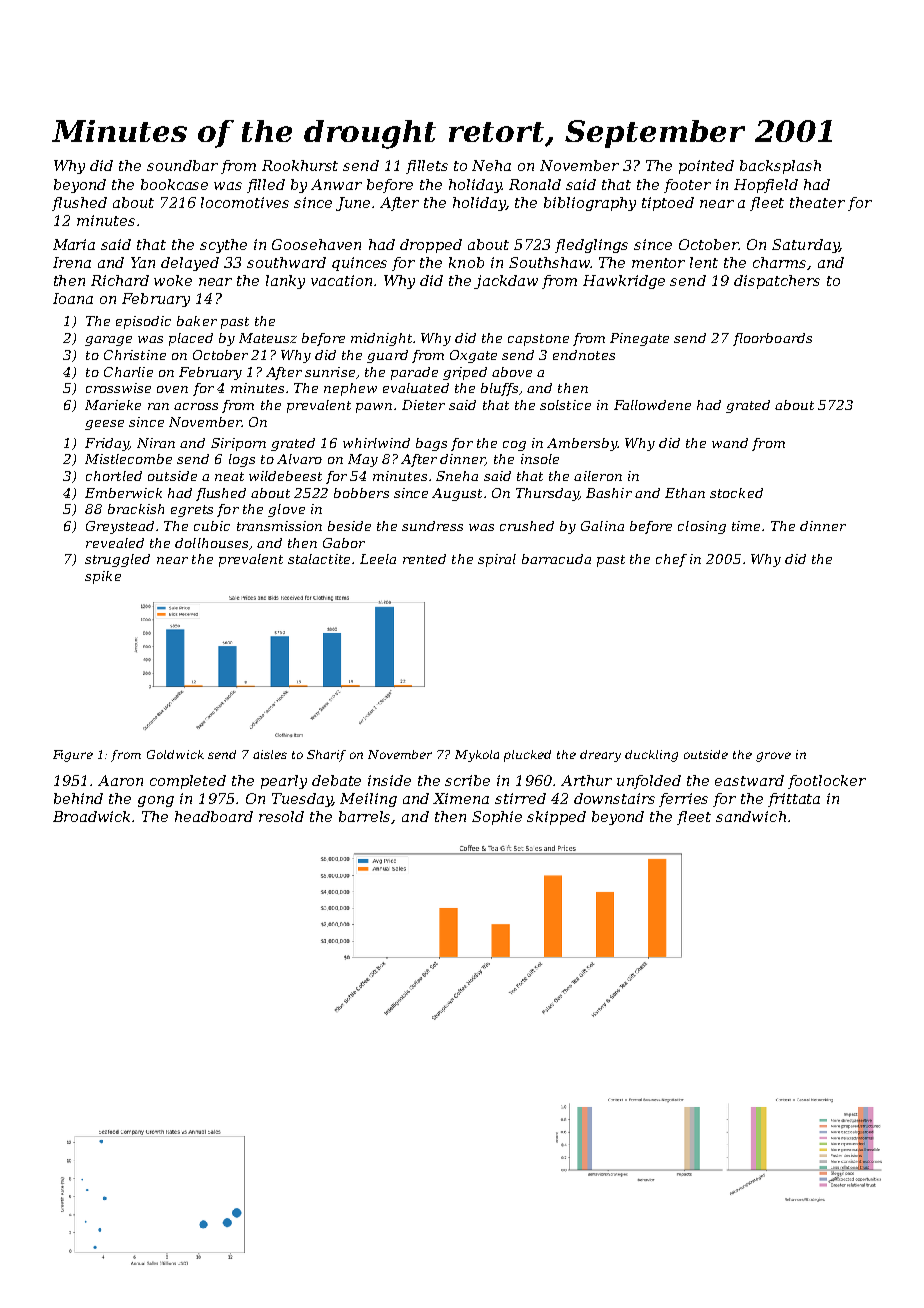 Image resolution: width=924 pixels, height=1308 pixels. I want to click on chortled, so click(114, 476).
